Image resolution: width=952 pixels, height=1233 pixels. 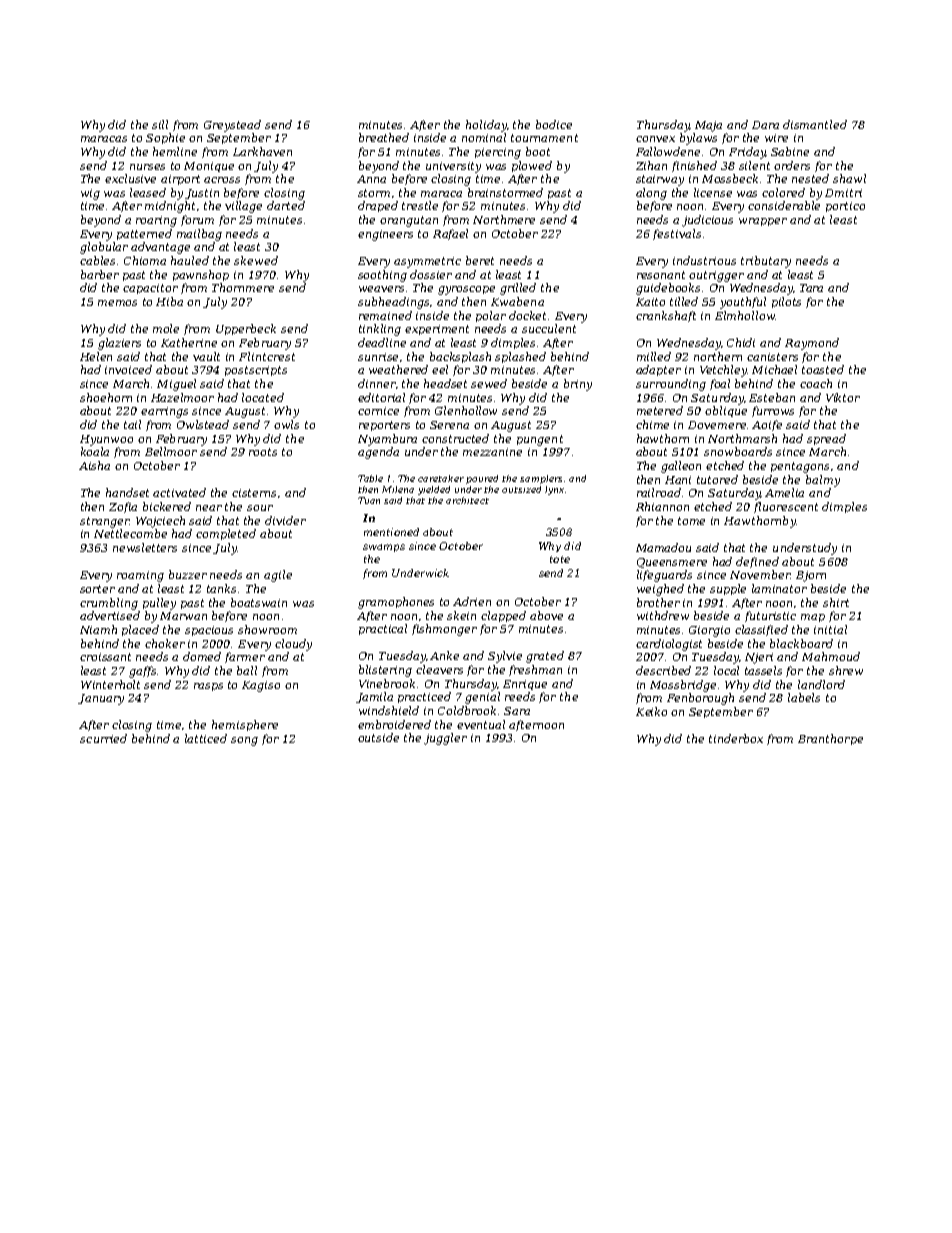 What do you see at coordinates (453, 167) in the screenshot?
I see `university` at bounding box center [453, 167].
